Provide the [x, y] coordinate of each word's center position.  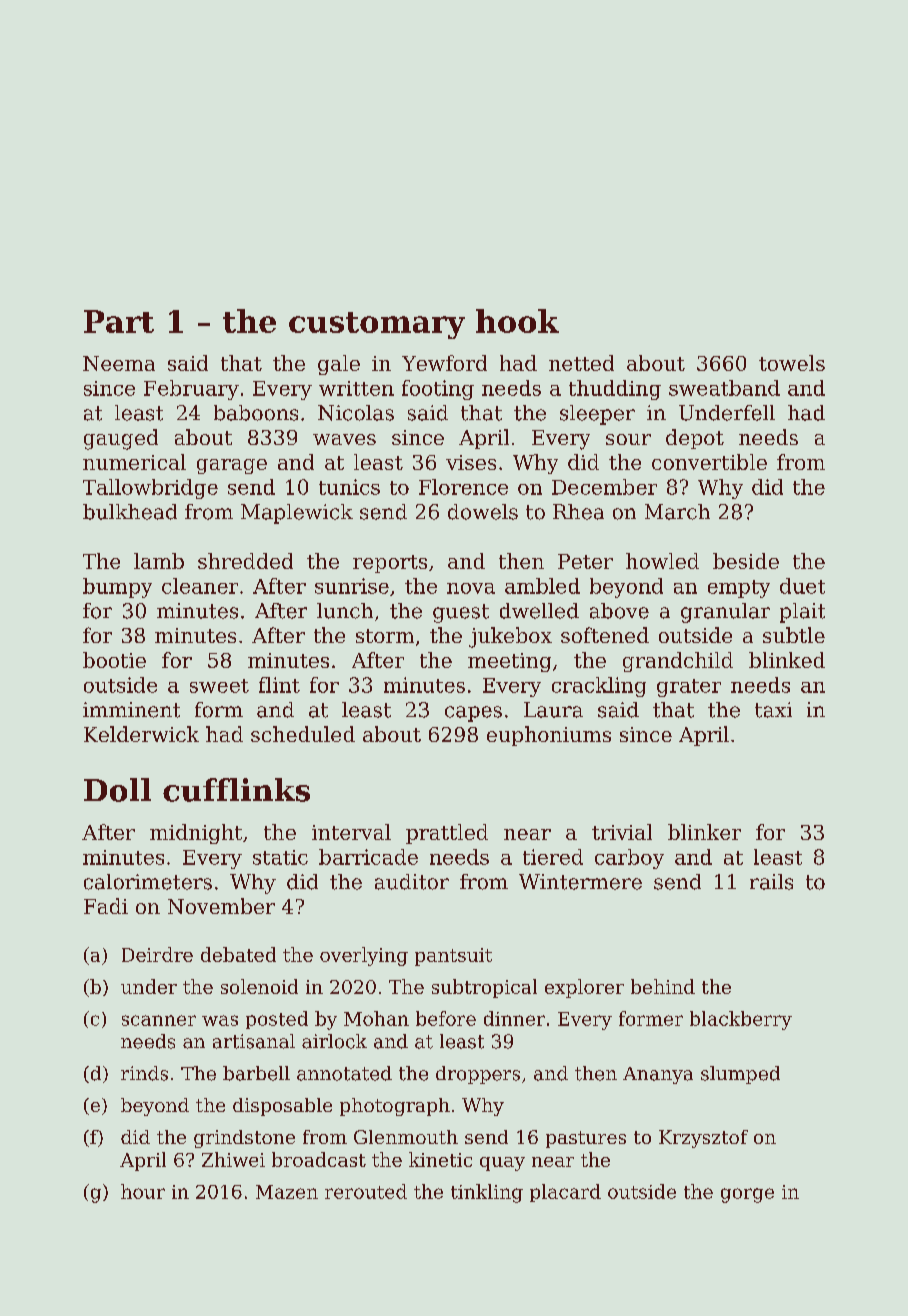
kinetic [440, 1159]
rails [771, 882]
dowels [483, 512]
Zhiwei [233, 1159]
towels [792, 363]
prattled [447, 834]
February [191, 390]
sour [628, 439]
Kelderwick [141, 734]
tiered [553, 857]
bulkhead [130, 512]
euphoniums [549, 736]
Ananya [658, 1075]
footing [438, 390]
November [221, 906]
